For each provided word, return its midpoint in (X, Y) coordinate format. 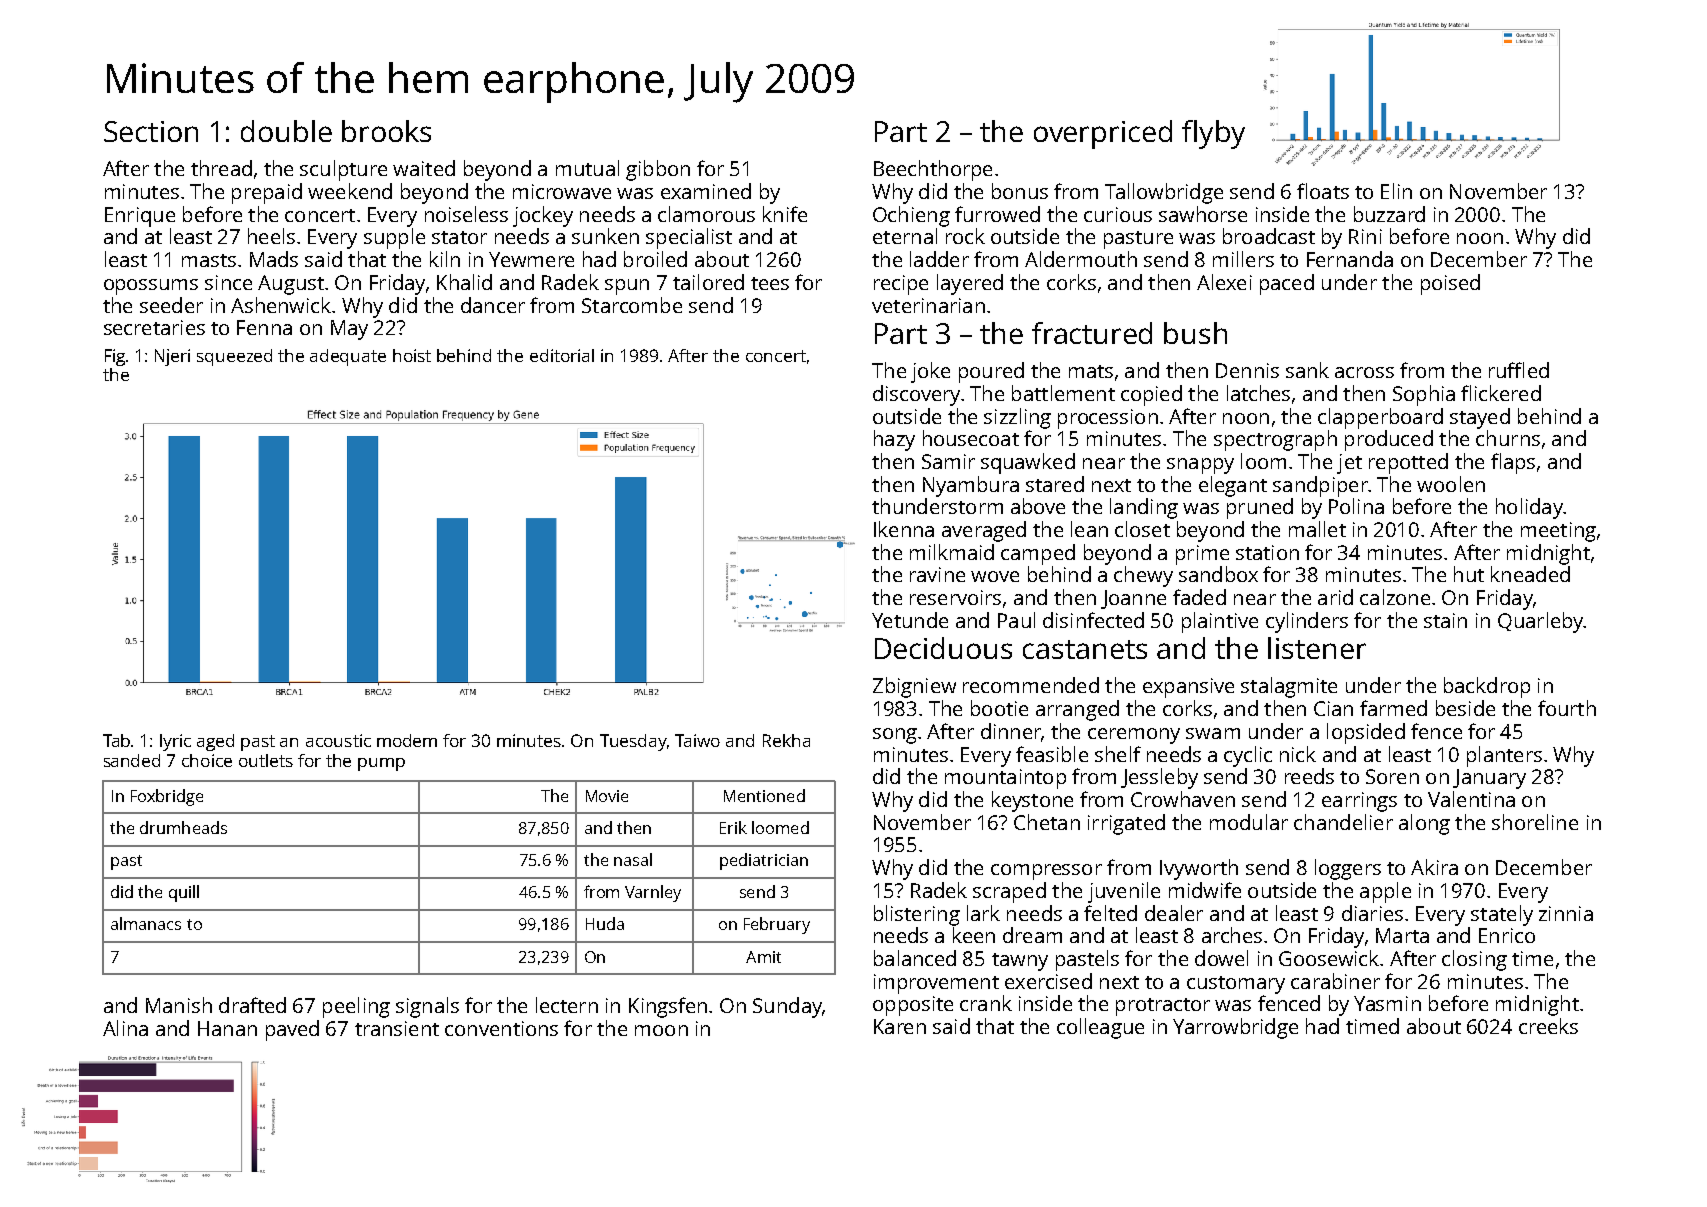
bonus (1020, 191)
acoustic (338, 740)
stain (1445, 620)
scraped (1009, 892)
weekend (350, 191)
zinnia (1566, 913)
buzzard (1389, 214)
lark (983, 913)
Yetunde (910, 620)
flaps (1513, 463)
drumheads (183, 827)
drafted (252, 1005)
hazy (894, 440)
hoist (412, 355)
